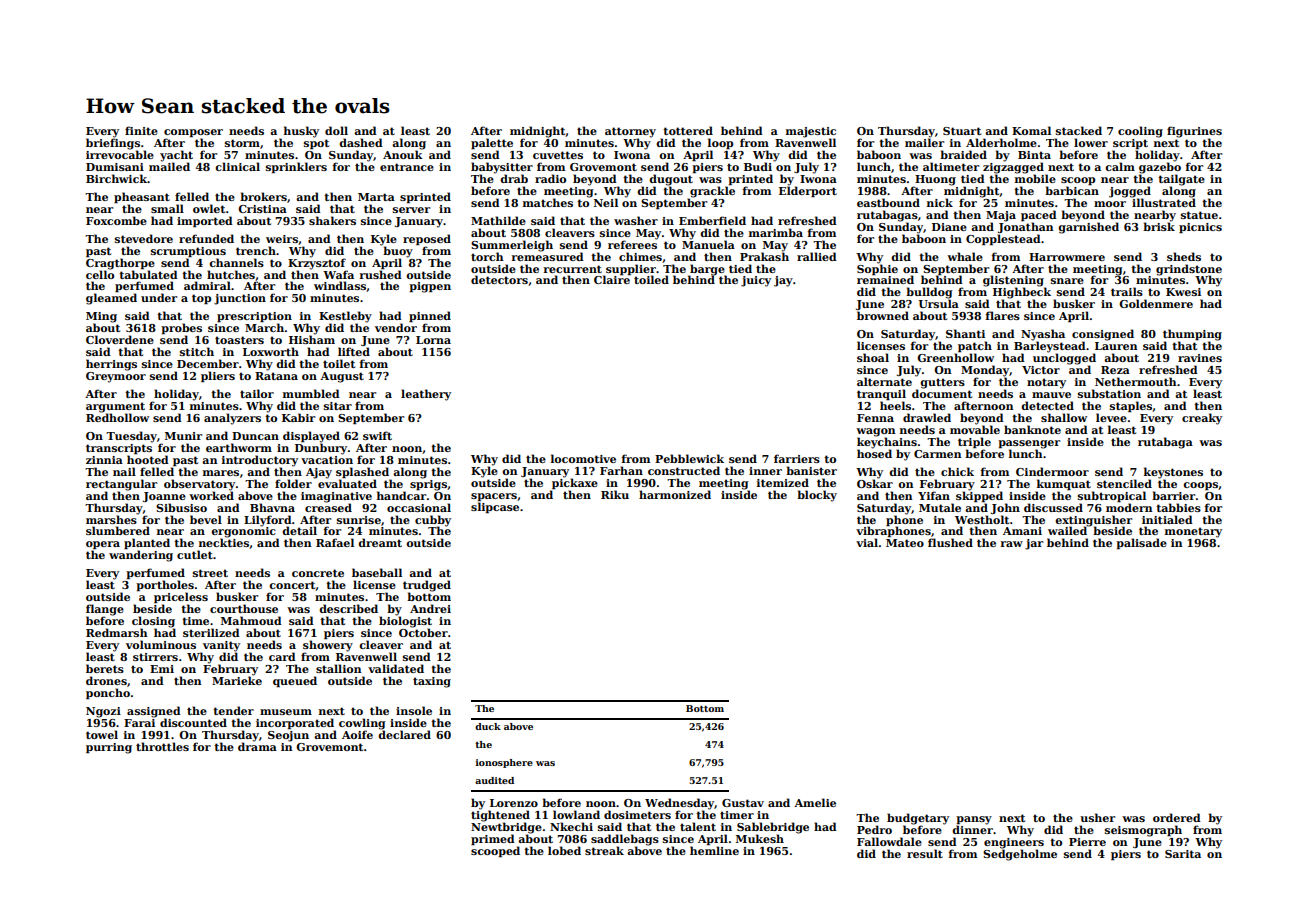  I want to click on calm, so click(1120, 166).
